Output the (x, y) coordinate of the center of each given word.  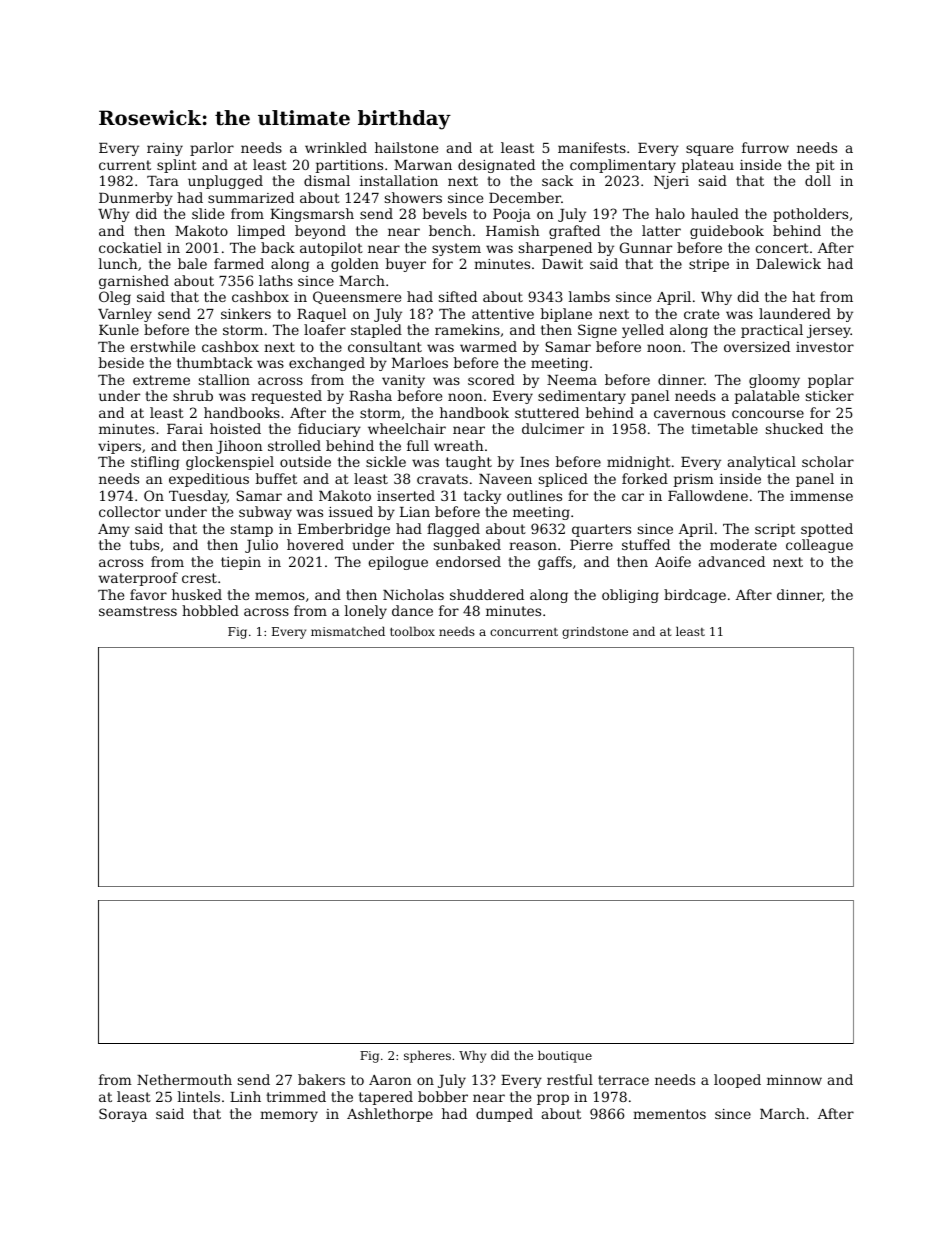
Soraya (123, 1115)
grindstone (595, 632)
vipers (119, 447)
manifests (592, 147)
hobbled (210, 610)
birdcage (695, 596)
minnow (794, 1080)
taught (469, 463)
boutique (565, 1056)
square (709, 150)
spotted (827, 530)
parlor (212, 149)
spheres (427, 1056)
